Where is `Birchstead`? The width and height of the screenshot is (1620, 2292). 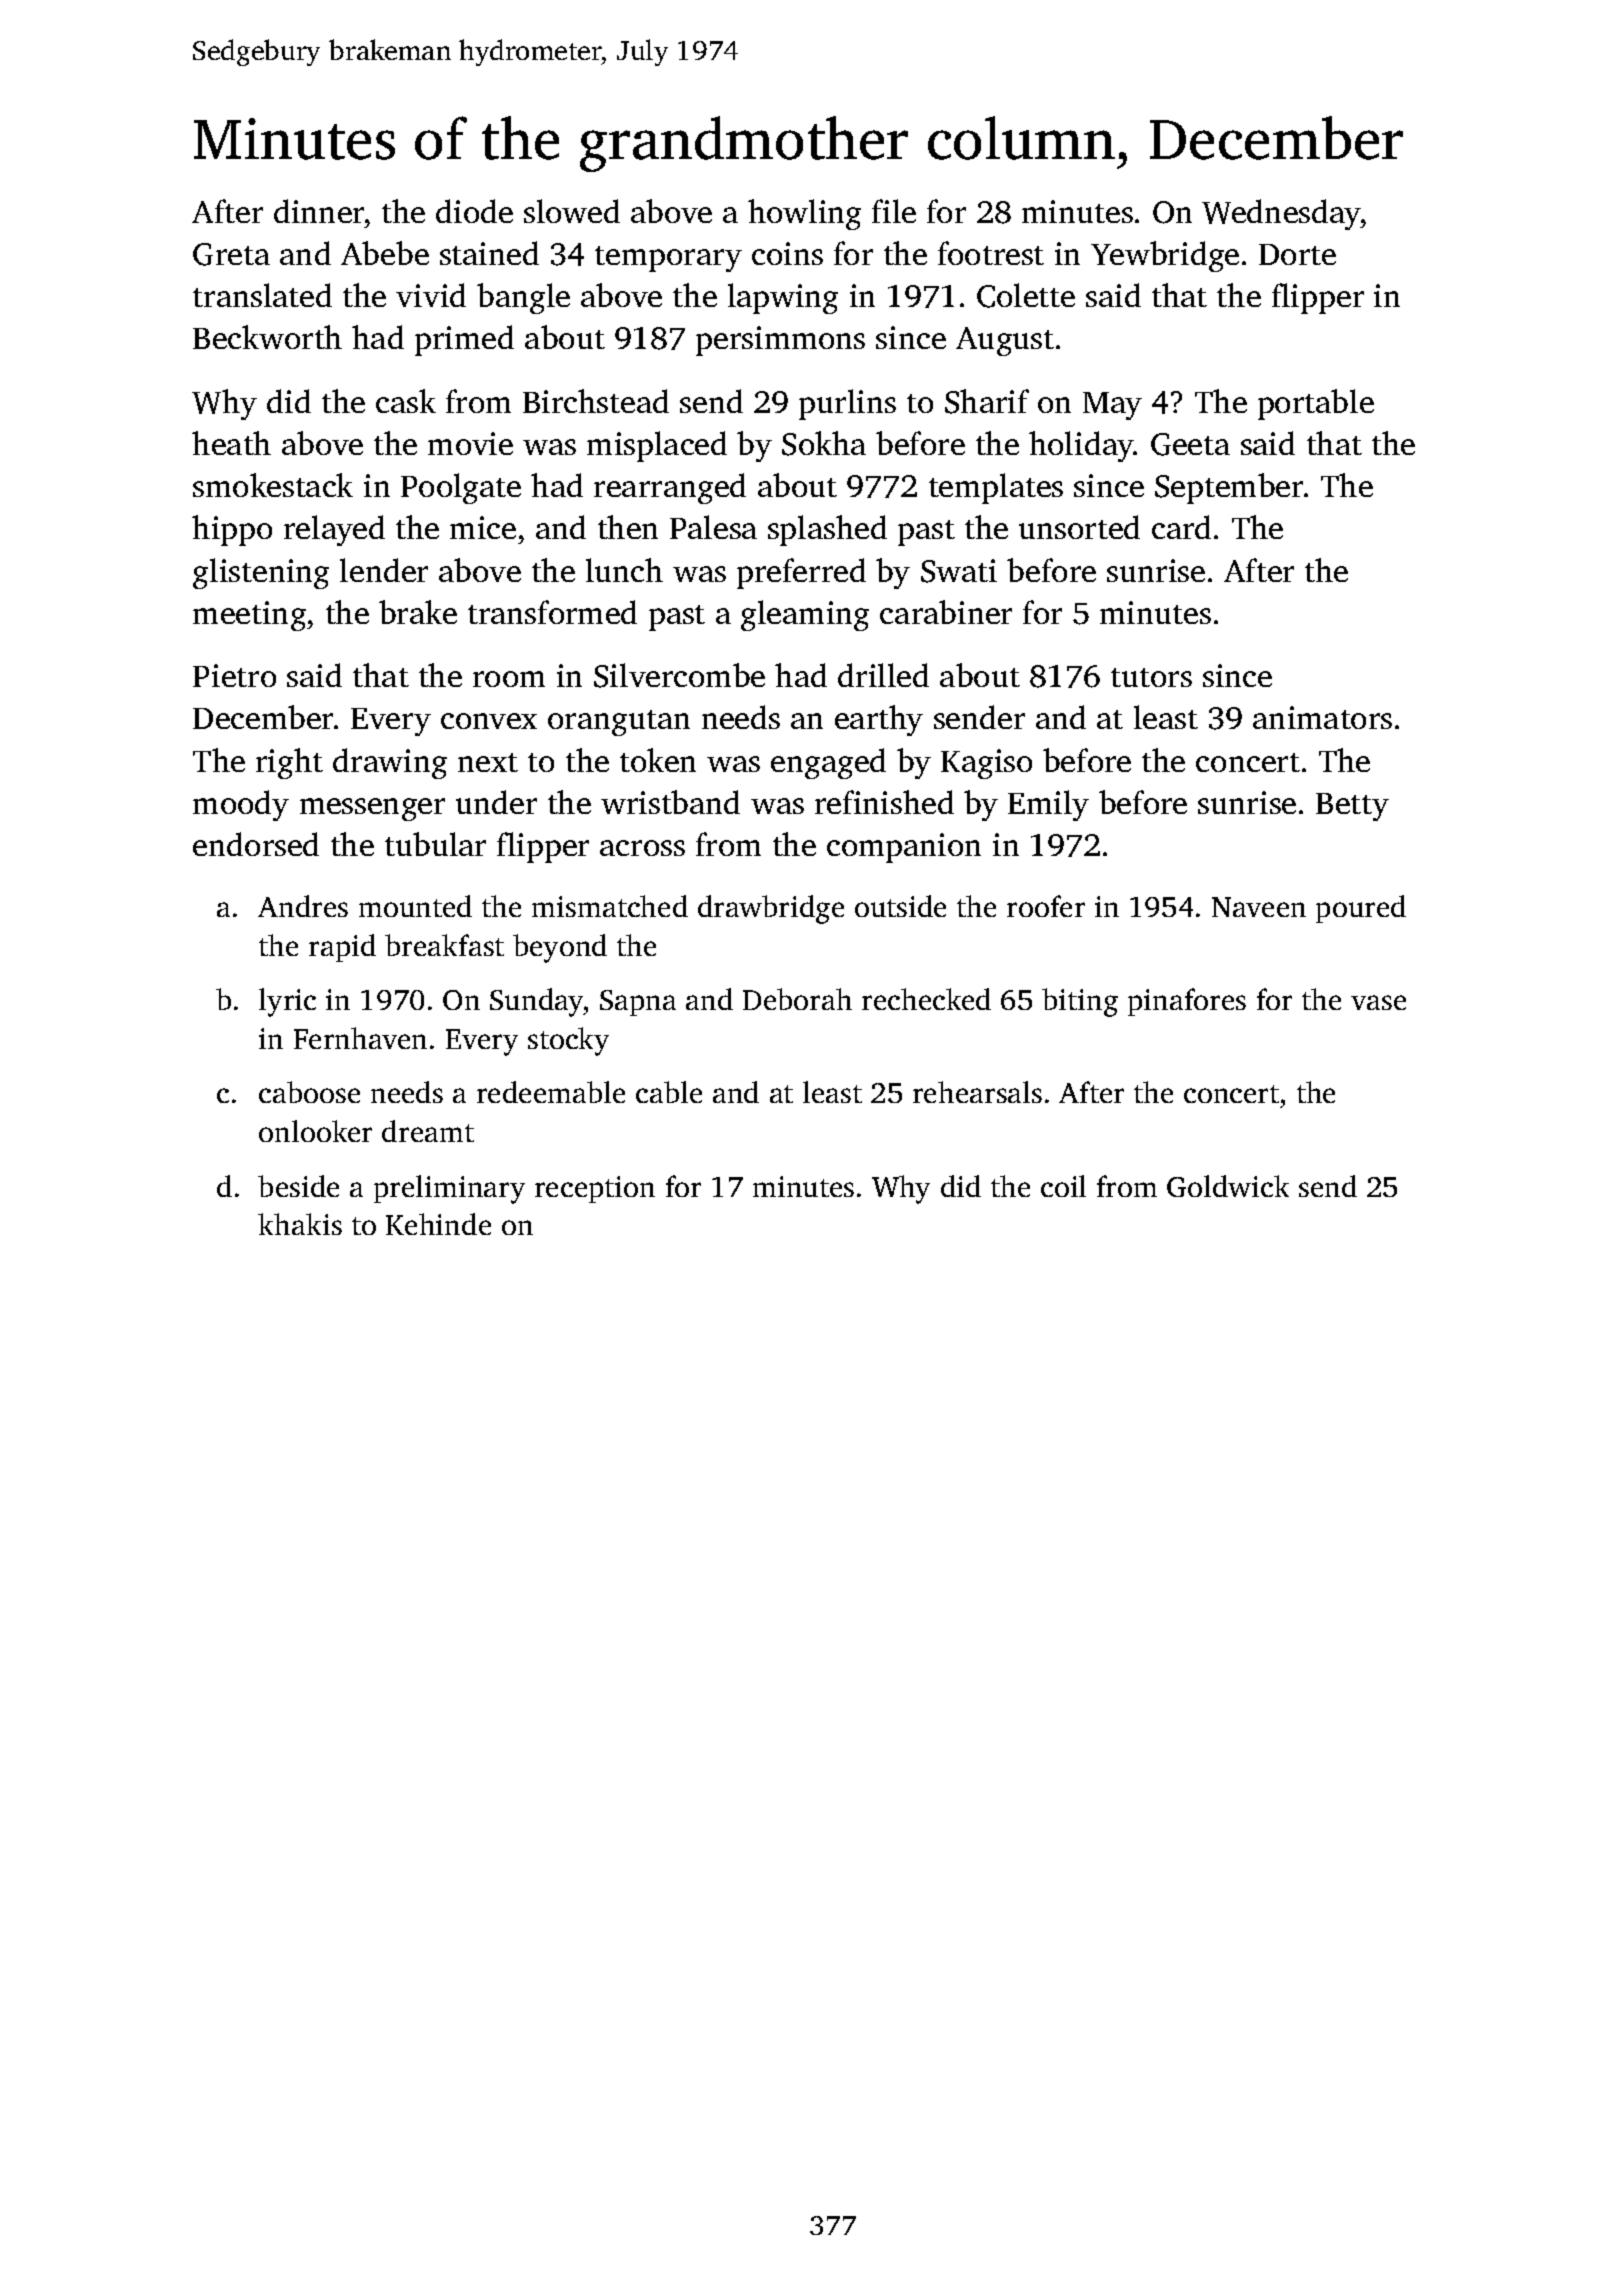
Birchstead is located at coordinates (596, 401).
